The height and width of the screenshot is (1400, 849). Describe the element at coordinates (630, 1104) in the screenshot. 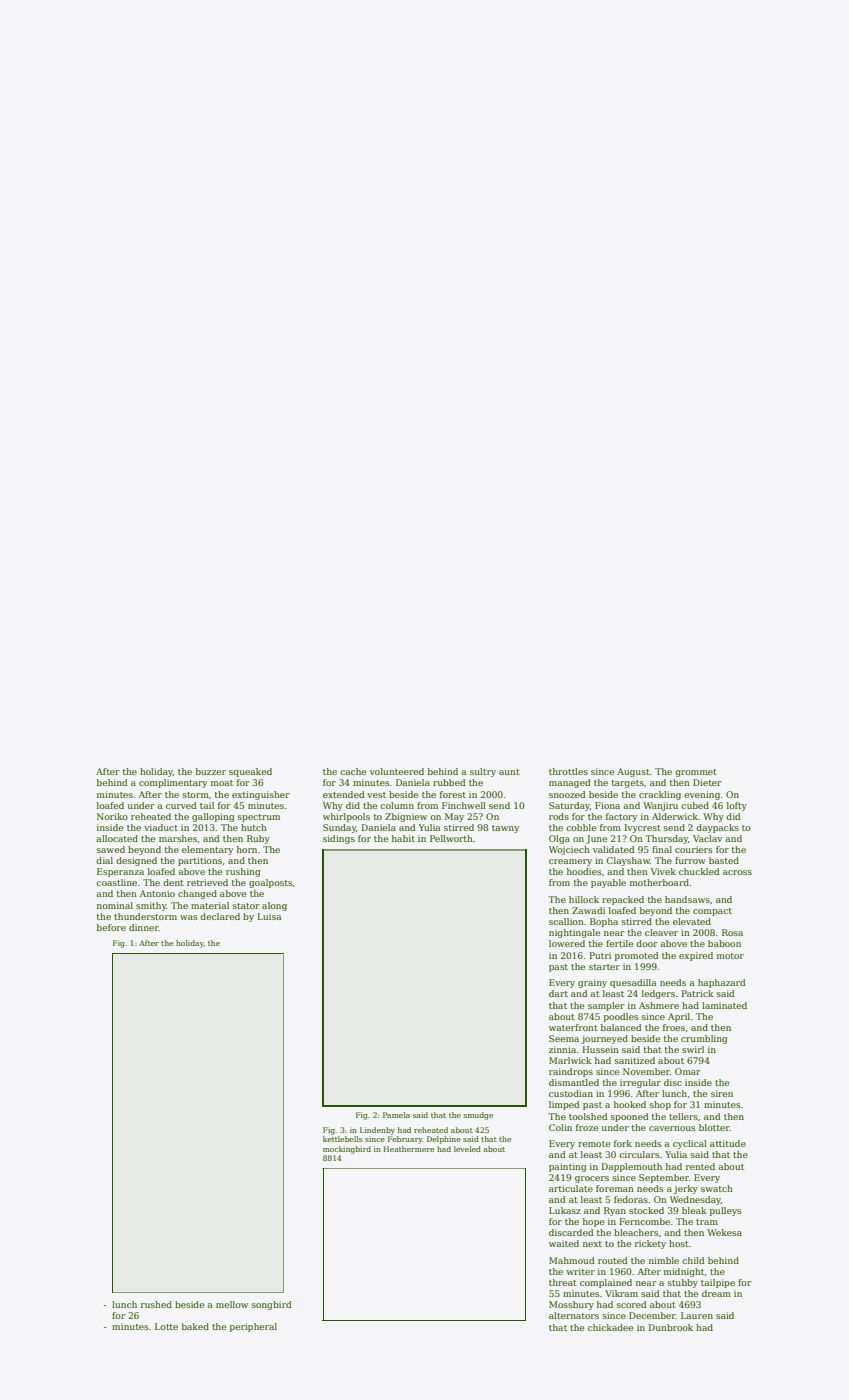

I see `hooked` at that location.
